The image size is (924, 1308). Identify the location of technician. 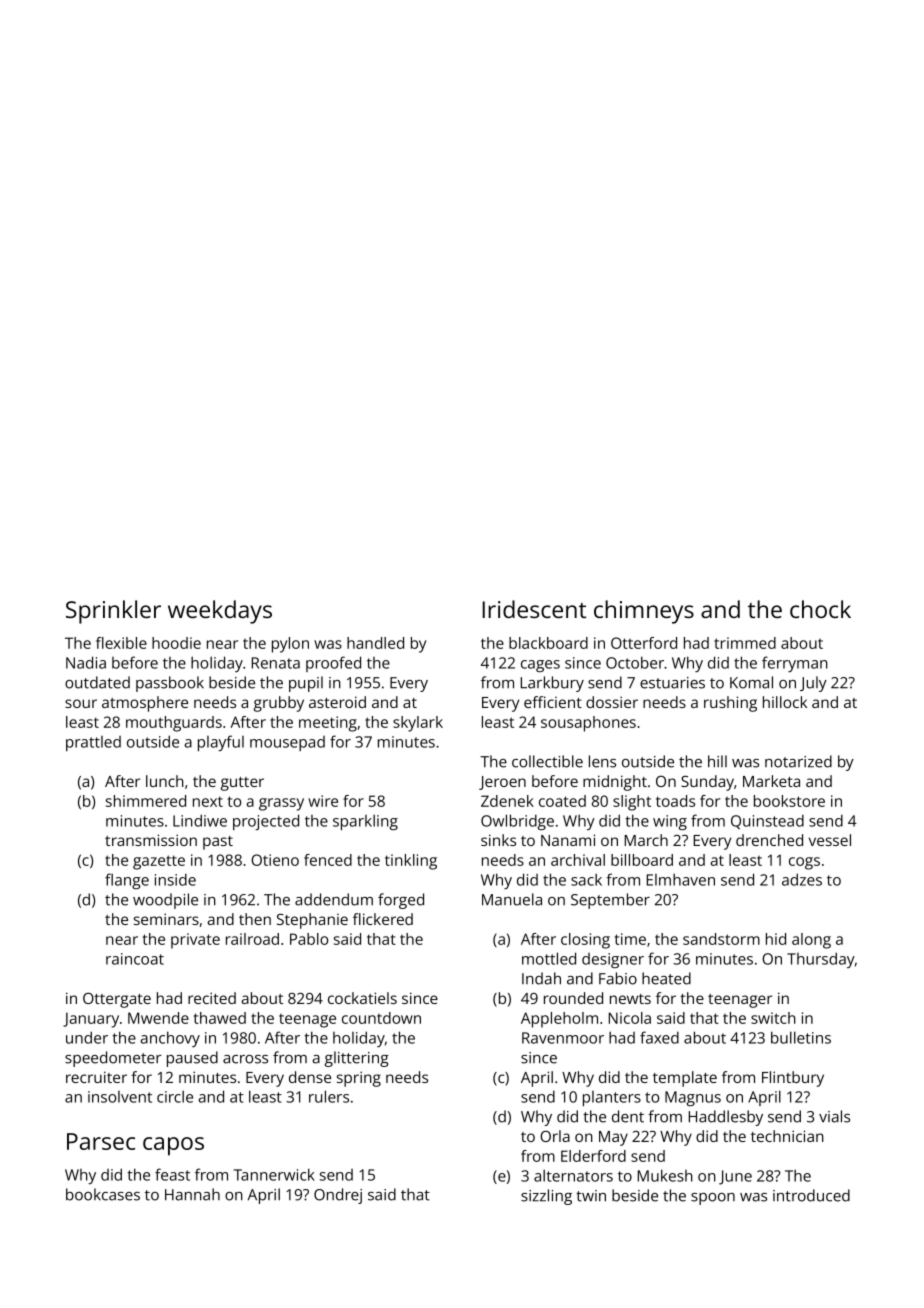
(787, 1136).
